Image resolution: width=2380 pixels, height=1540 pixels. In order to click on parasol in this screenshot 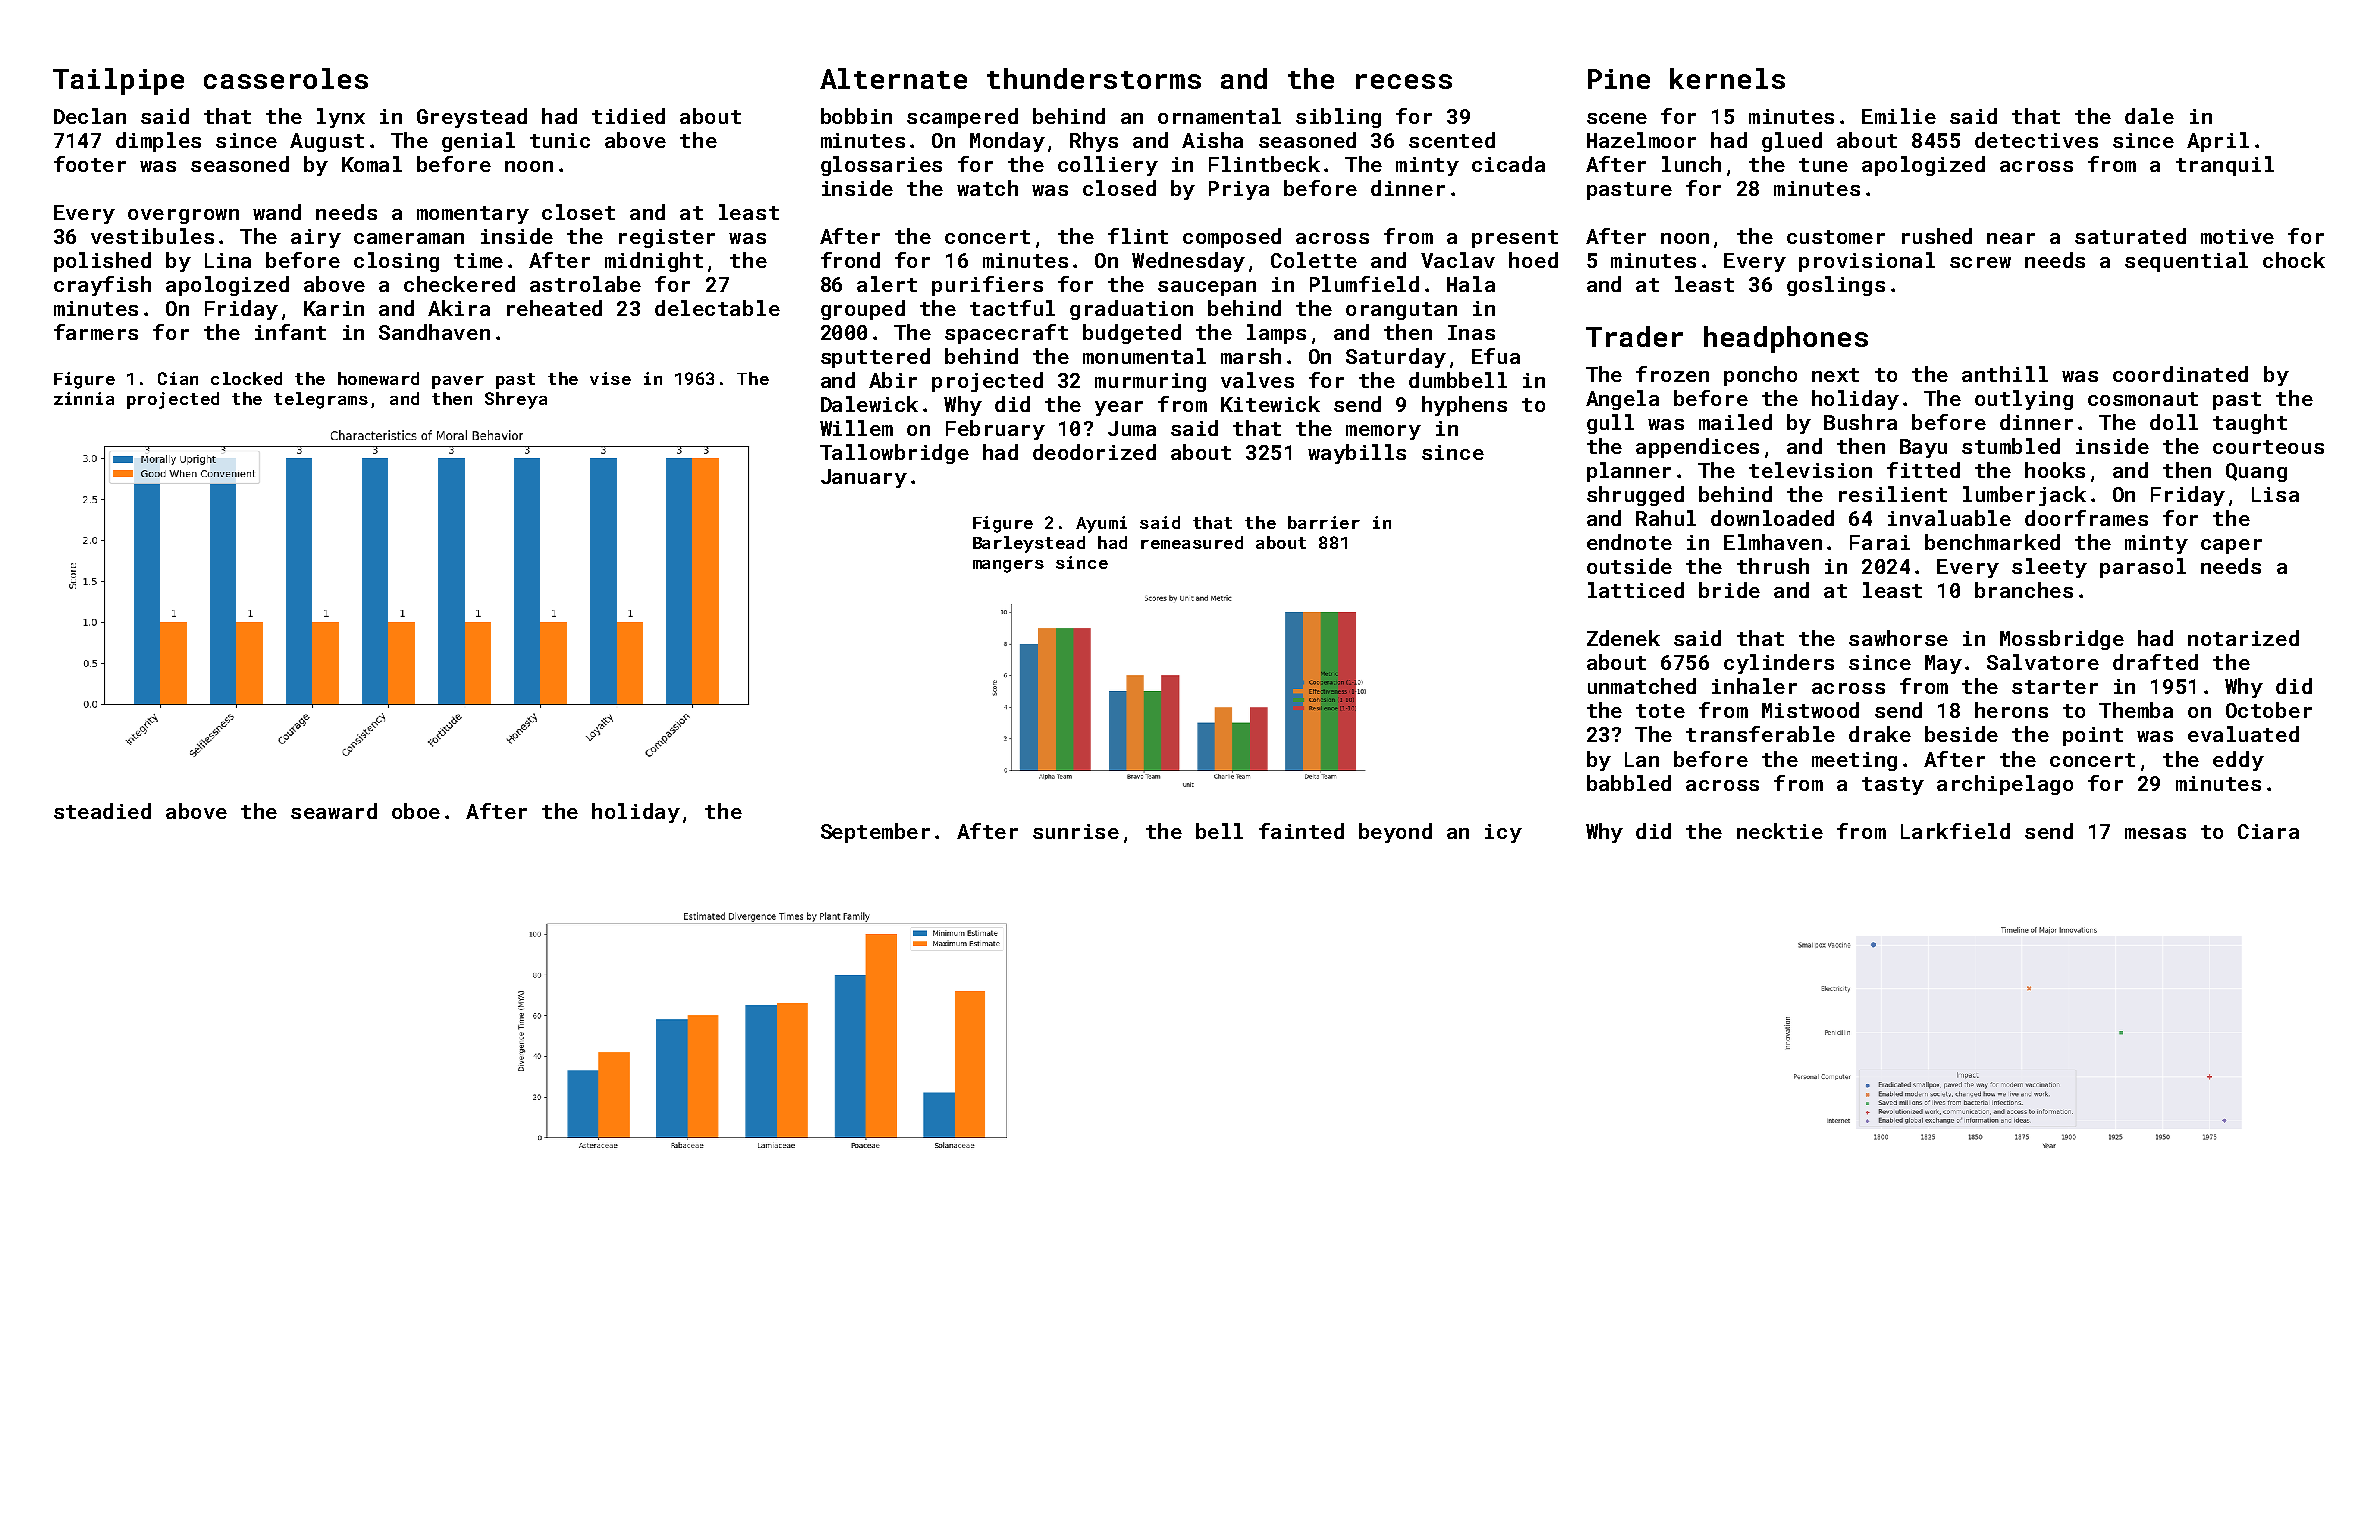, I will do `click(2143, 568)`.
